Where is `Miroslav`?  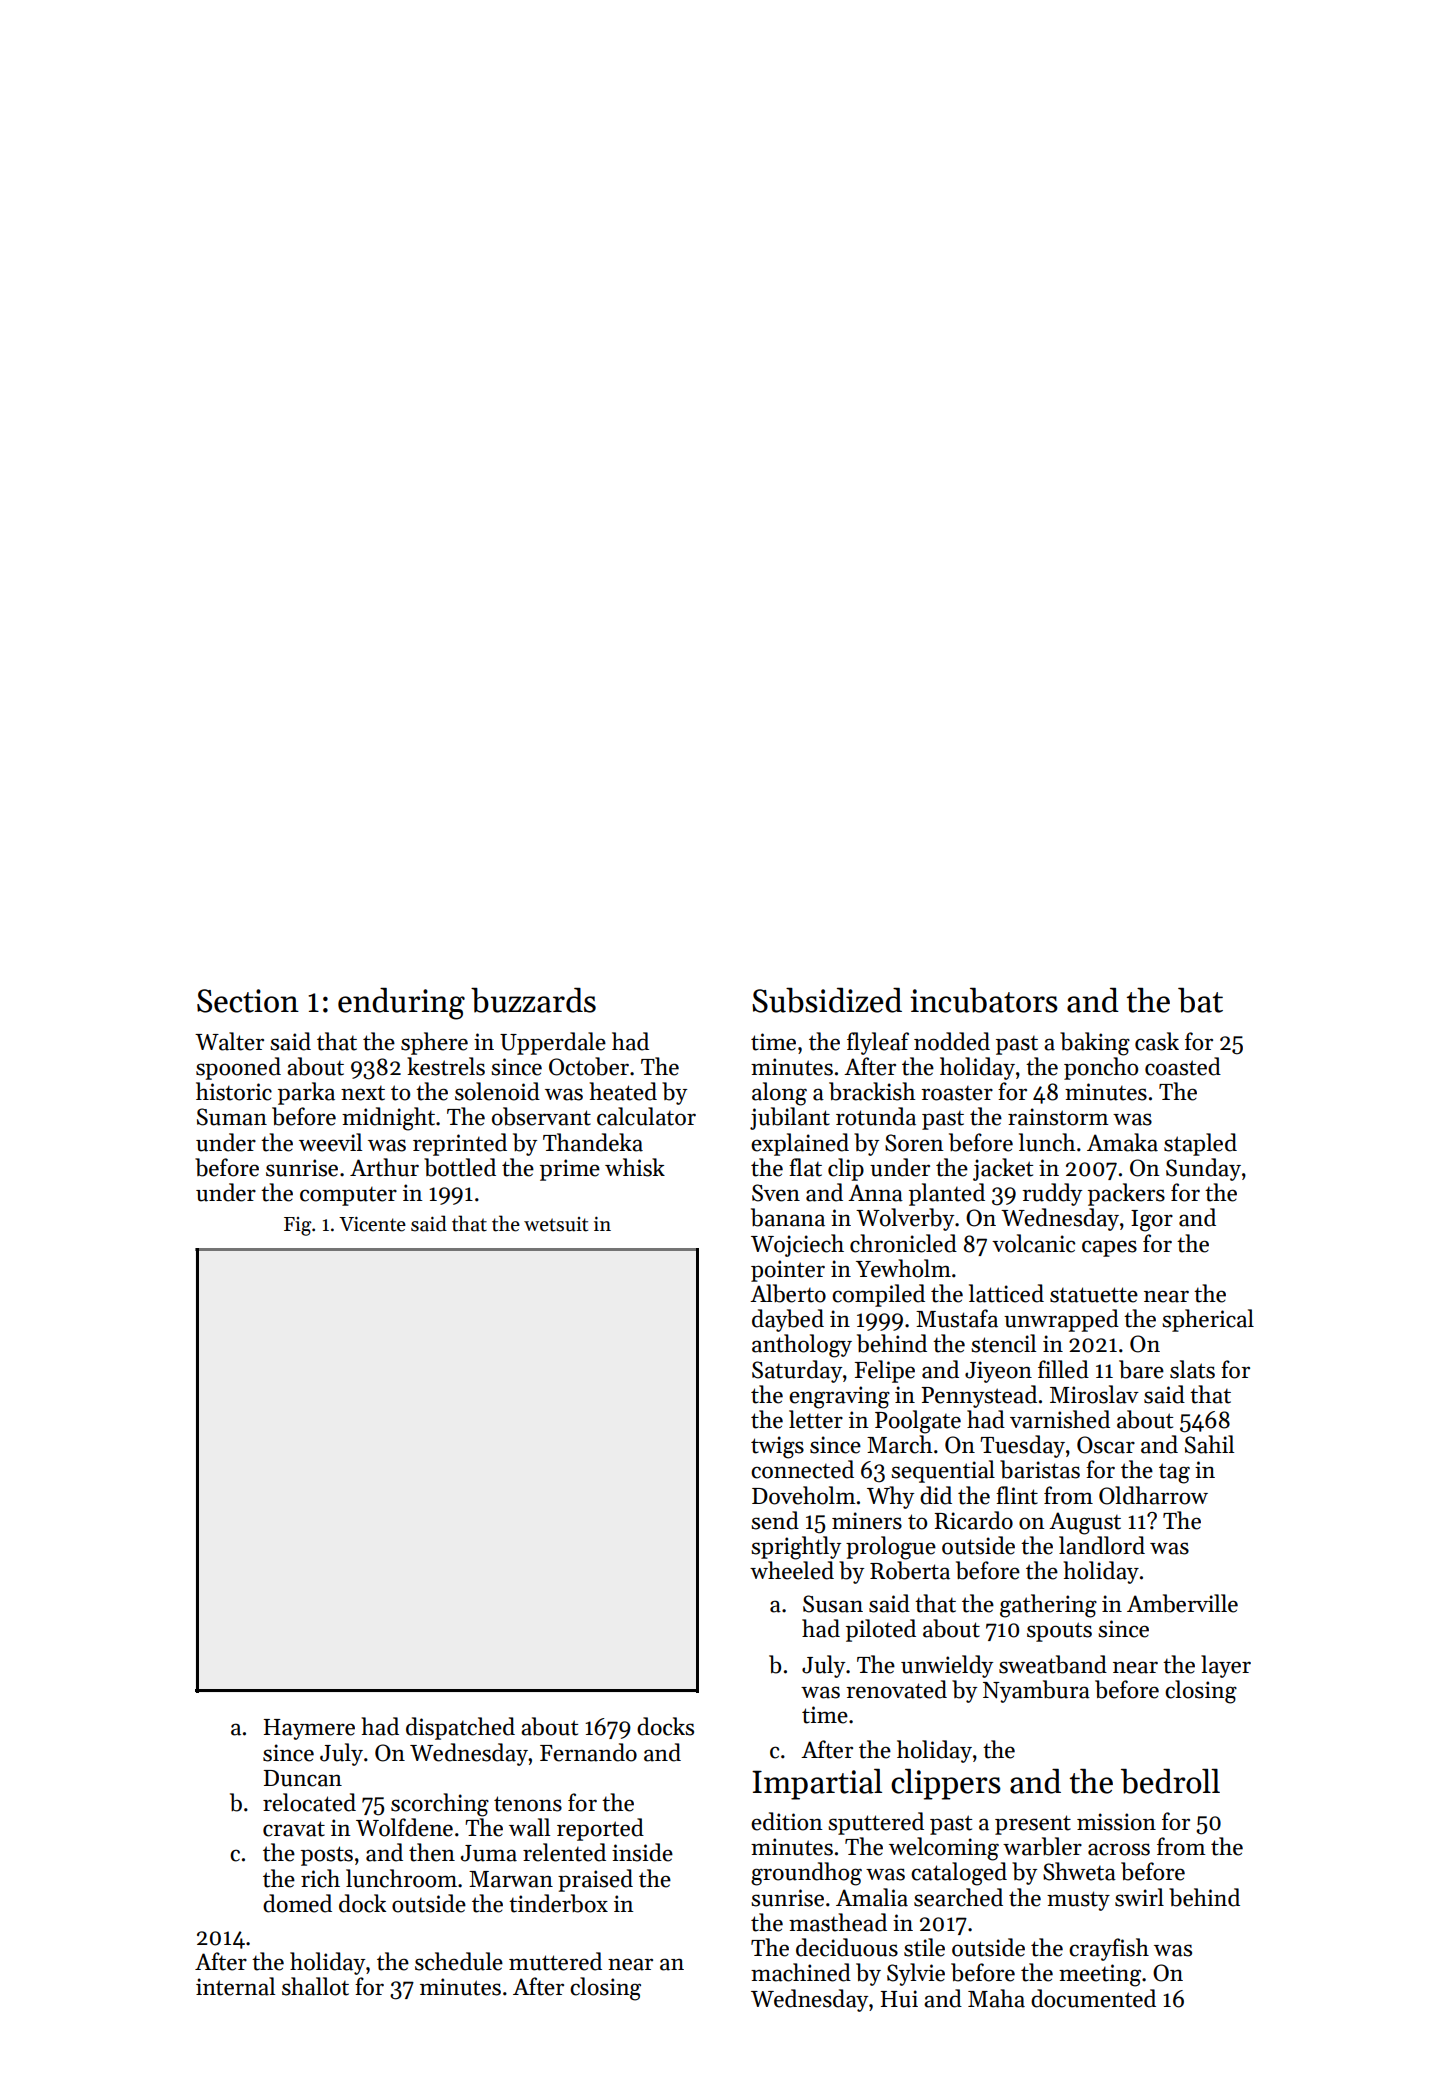
Miroslav is located at coordinates (1094, 1394).
